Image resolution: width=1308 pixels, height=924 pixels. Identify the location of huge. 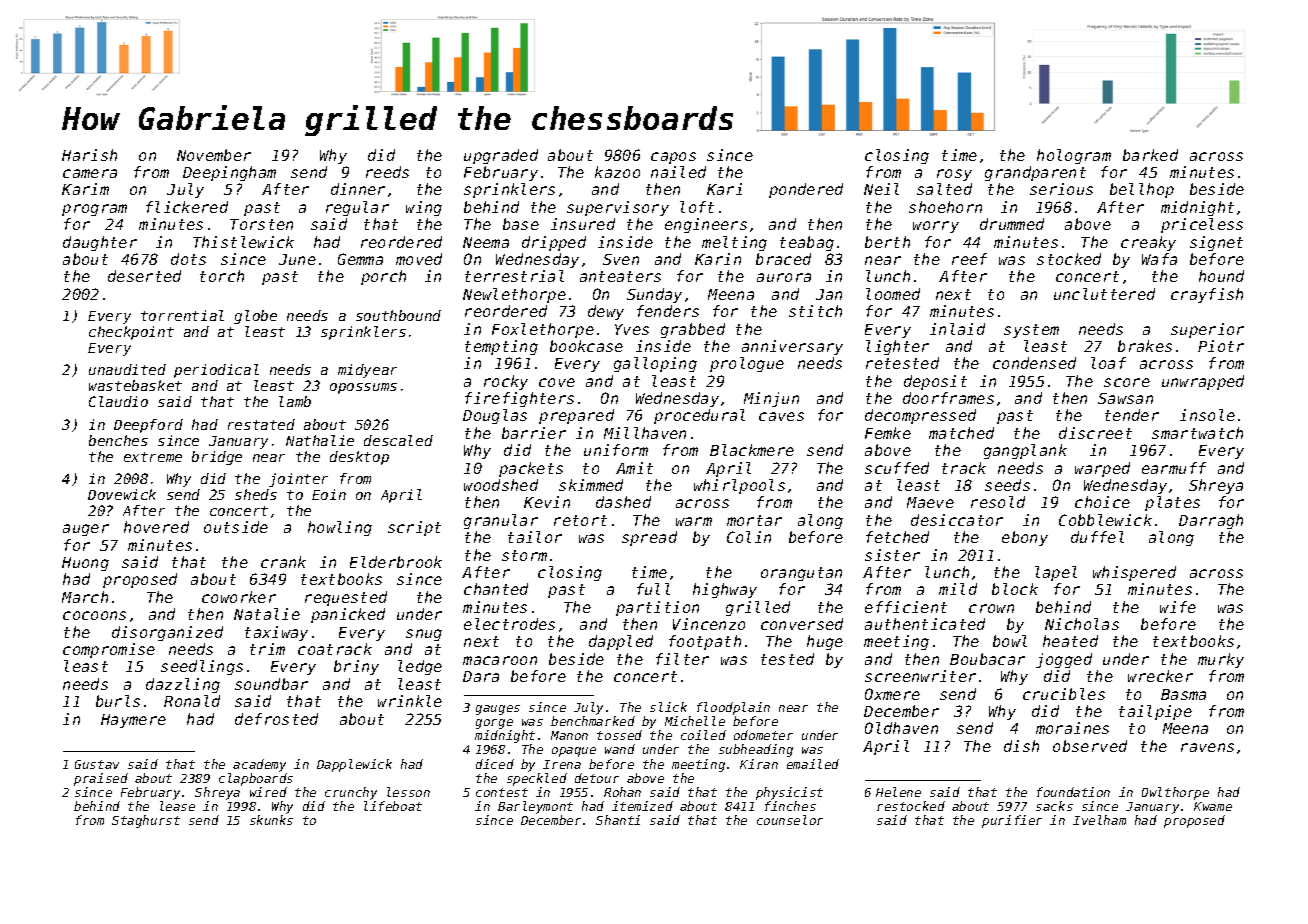
(825, 642).
